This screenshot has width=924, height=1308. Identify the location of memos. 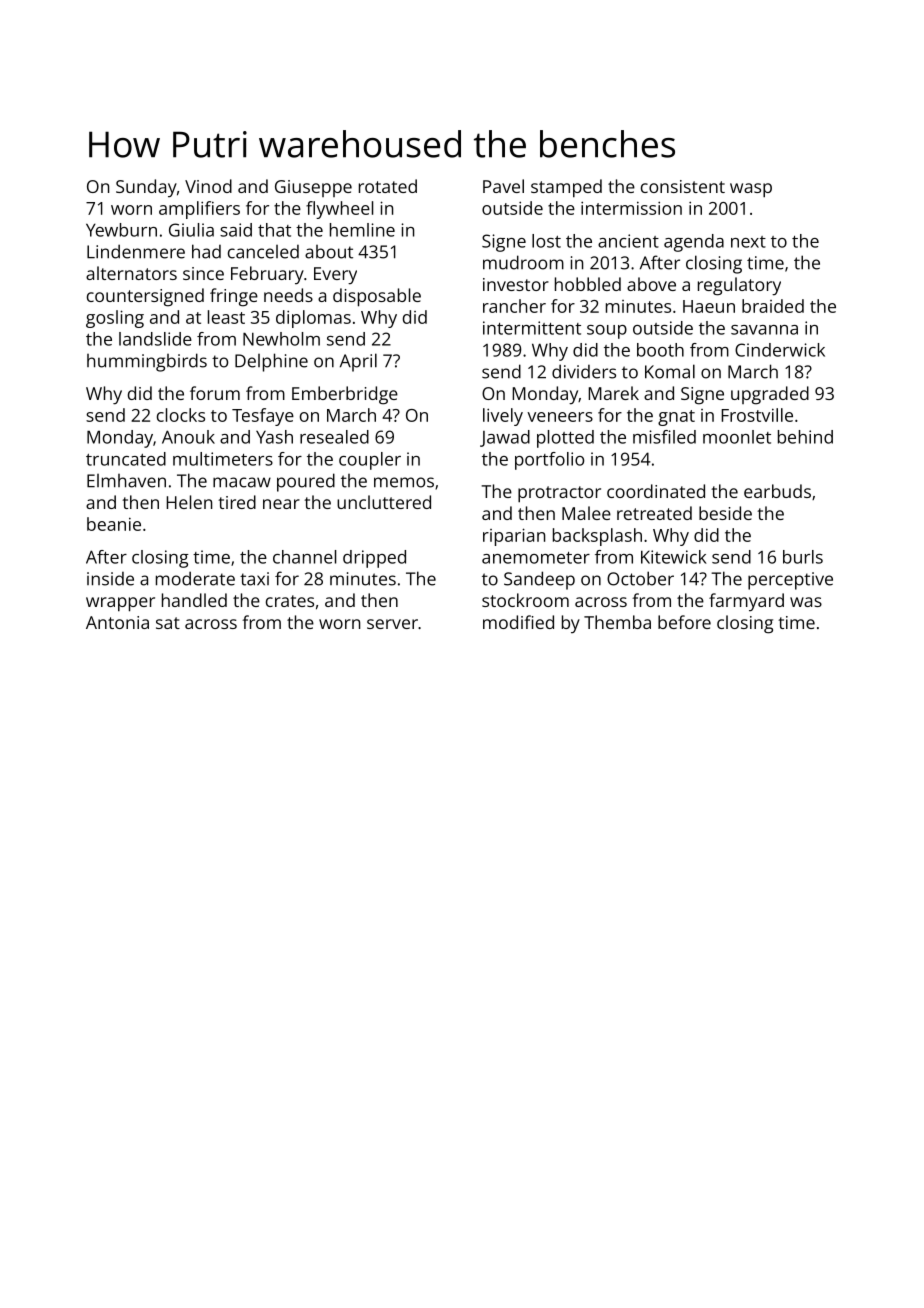
(404, 482).
